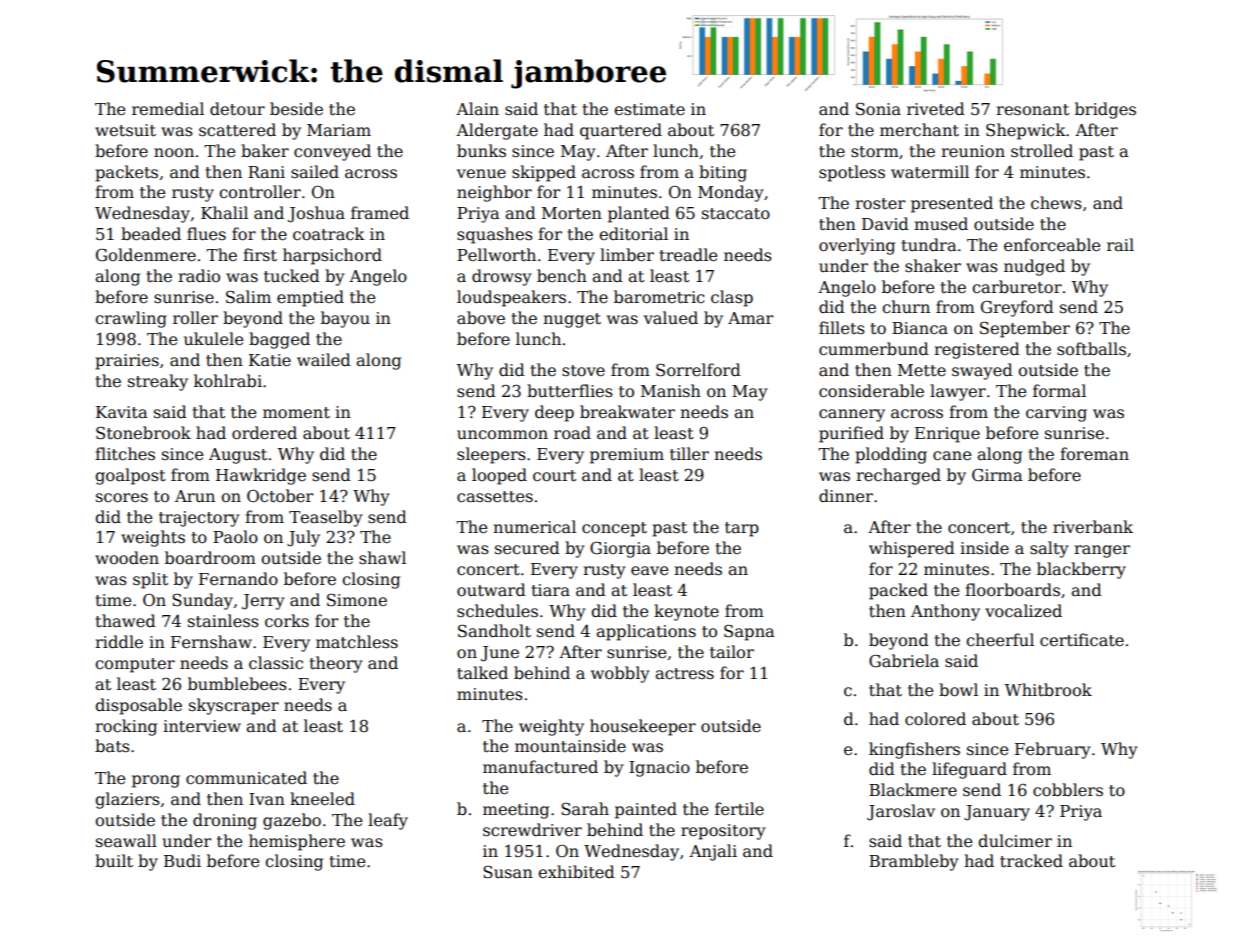 The width and height of the screenshot is (1233, 952). What do you see at coordinates (357, 642) in the screenshot?
I see `matchless` at bounding box center [357, 642].
